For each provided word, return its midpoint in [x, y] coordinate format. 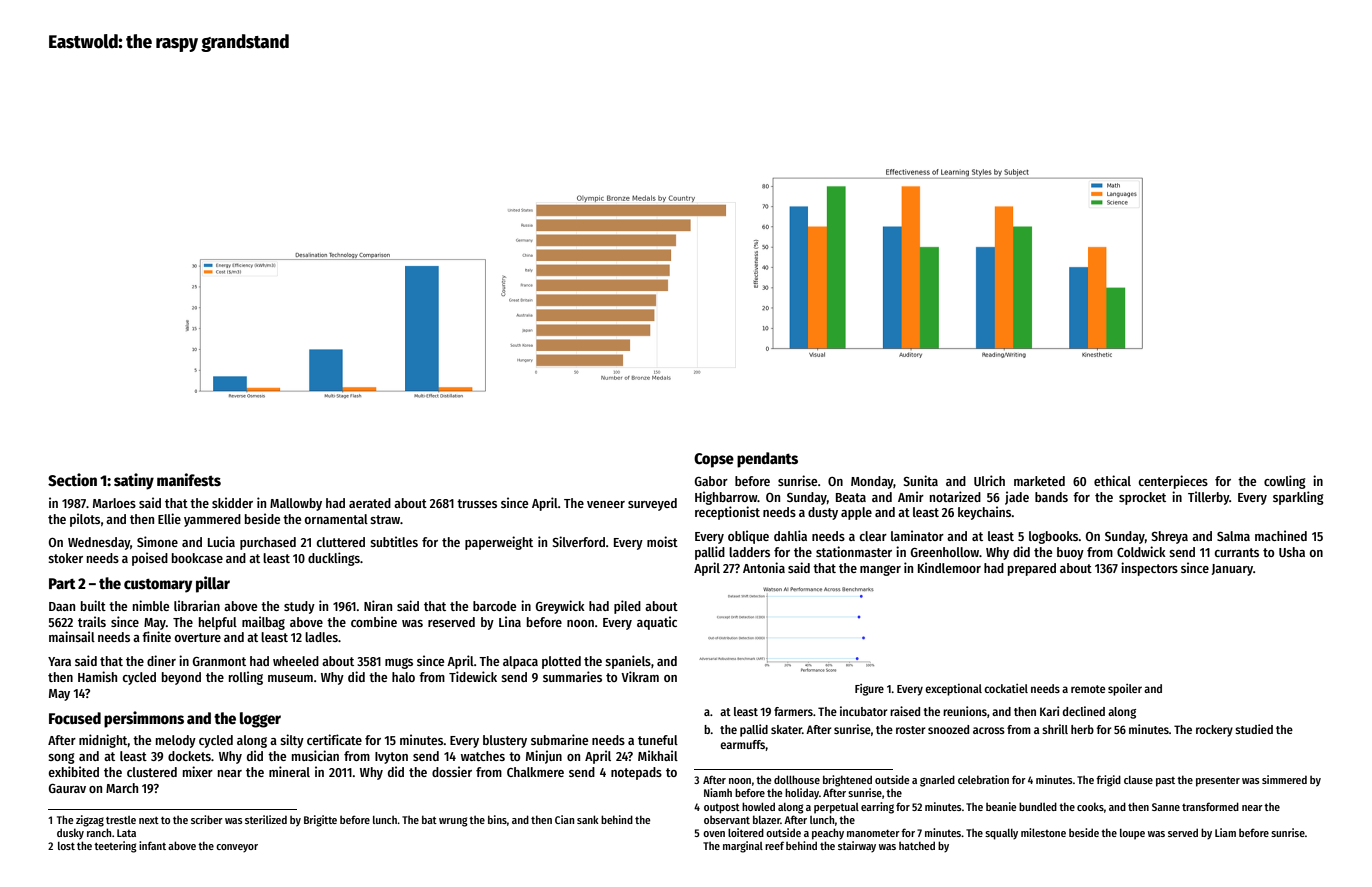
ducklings [334, 559]
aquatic [657, 623]
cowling [1285, 482]
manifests [189, 480]
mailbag [263, 623]
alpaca [520, 662]
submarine [559, 739]
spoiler [1125, 690]
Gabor [711, 481]
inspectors [1149, 569]
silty [292, 741]
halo [403, 677]
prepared [1032, 569]
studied [1254, 729]
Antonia [764, 567]
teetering [115, 847]
